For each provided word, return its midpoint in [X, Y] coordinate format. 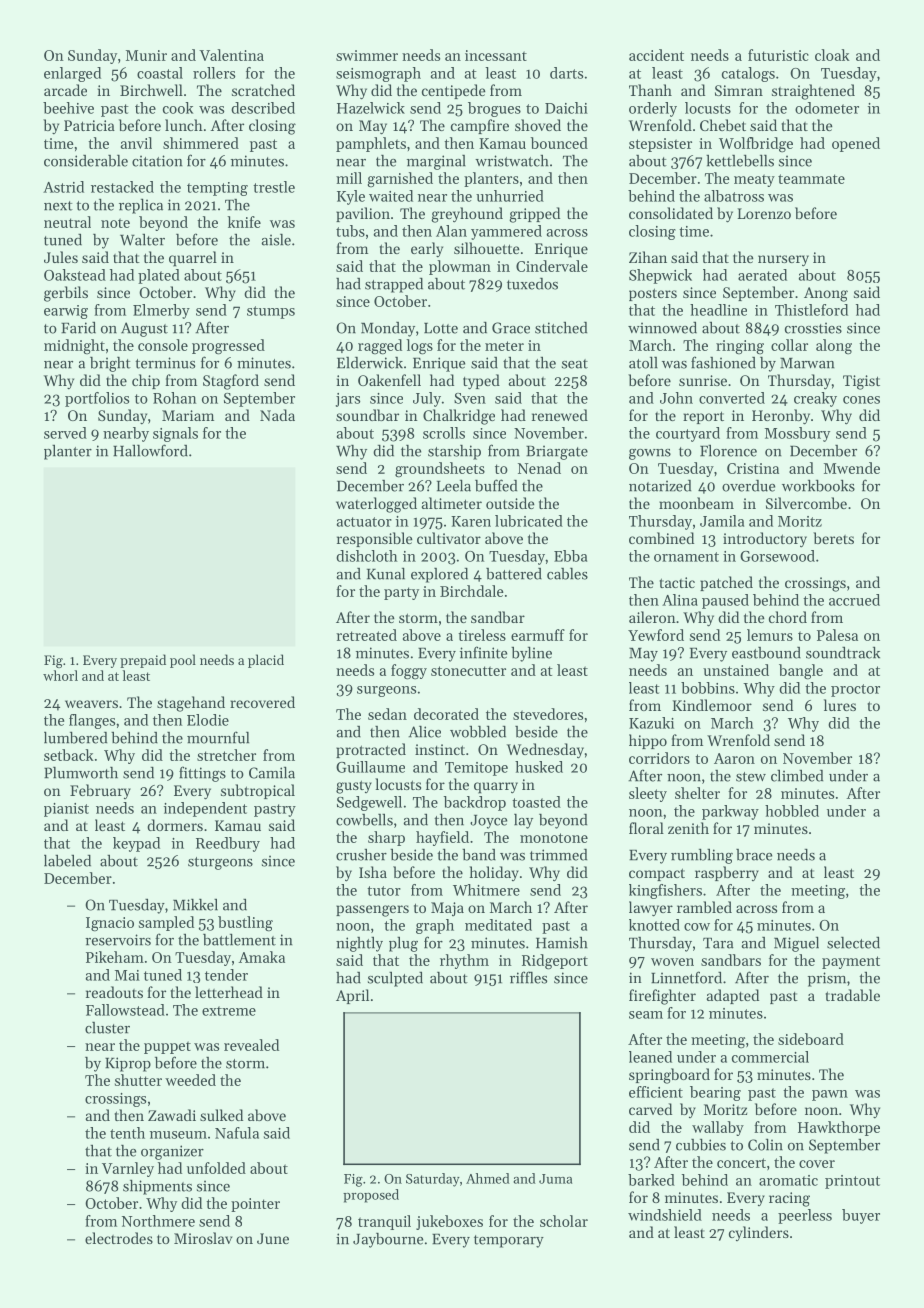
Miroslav [203, 1238]
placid [266, 661]
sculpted [395, 979]
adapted [733, 996]
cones [861, 400]
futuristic [778, 55]
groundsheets [440, 470]
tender [226, 975]
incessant [496, 55]
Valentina [231, 55]
